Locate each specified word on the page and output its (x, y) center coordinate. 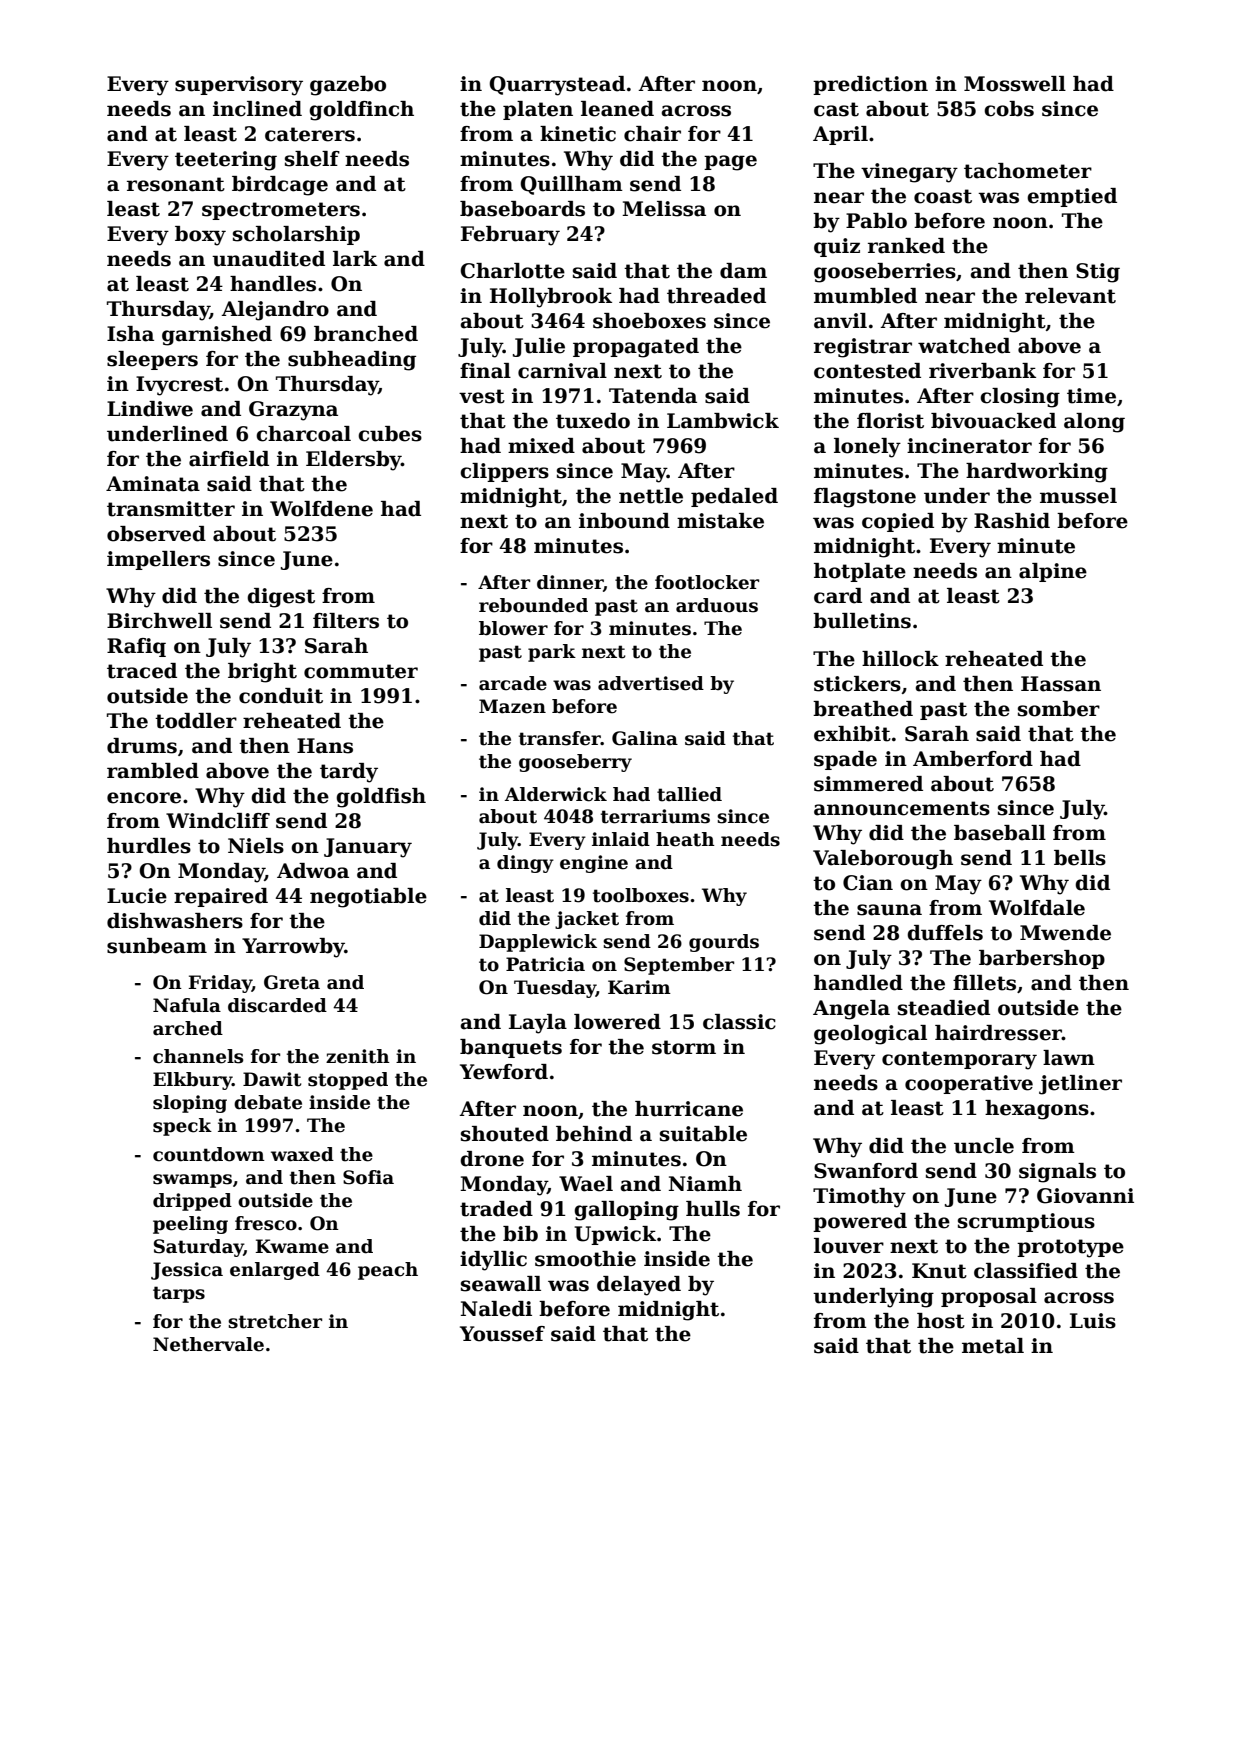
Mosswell (1015, 84)
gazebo (348, 86)
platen (538, 110)
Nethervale (208, 1344)
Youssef (502, 1334)
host (941, 1321)
